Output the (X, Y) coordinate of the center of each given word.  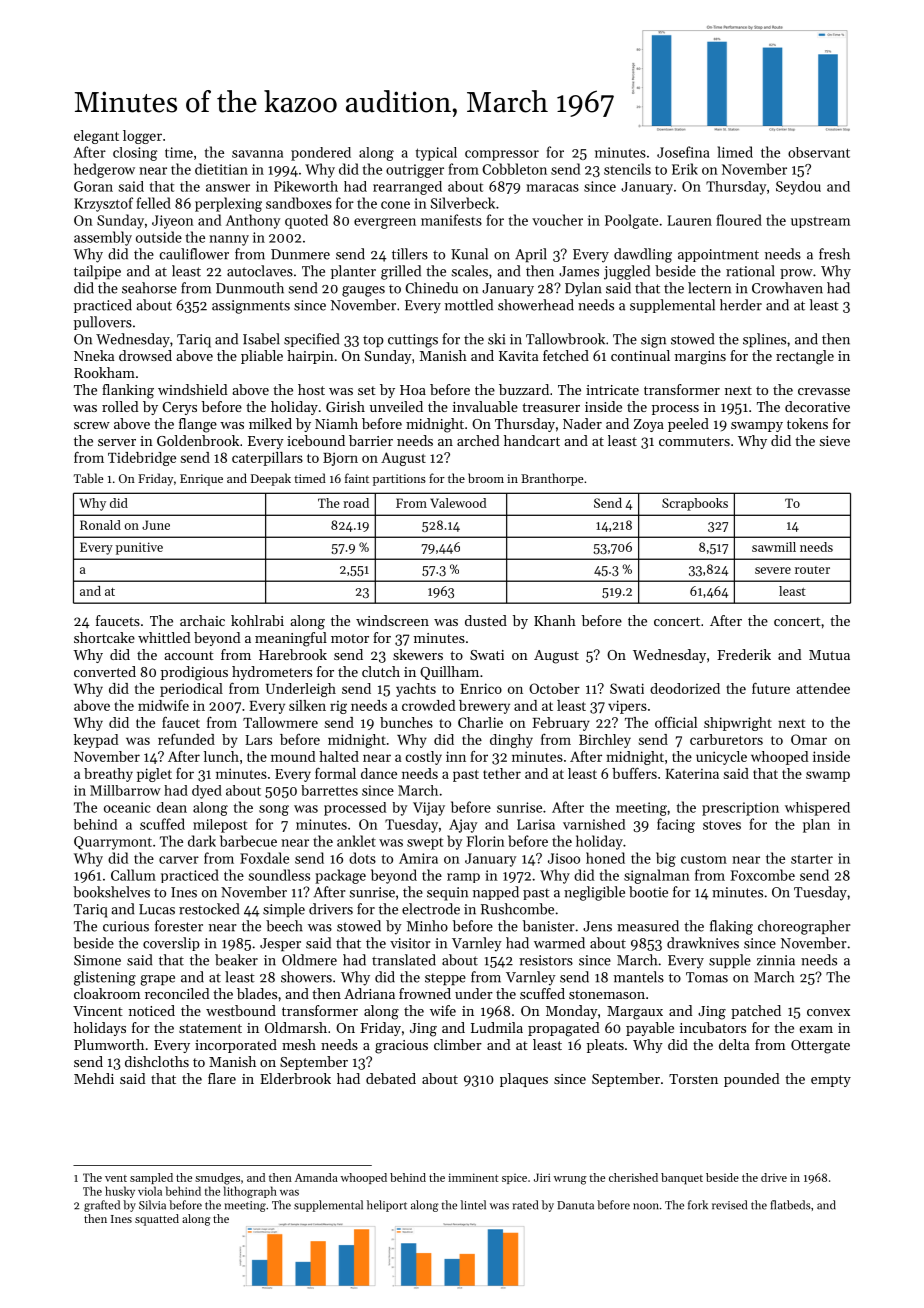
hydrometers (272, 673)
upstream (820, 222)
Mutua (829, 655)
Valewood (458, 503)
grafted (102, 1206)
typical (436, 154)
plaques (524, 1080)
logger (142, 137)
